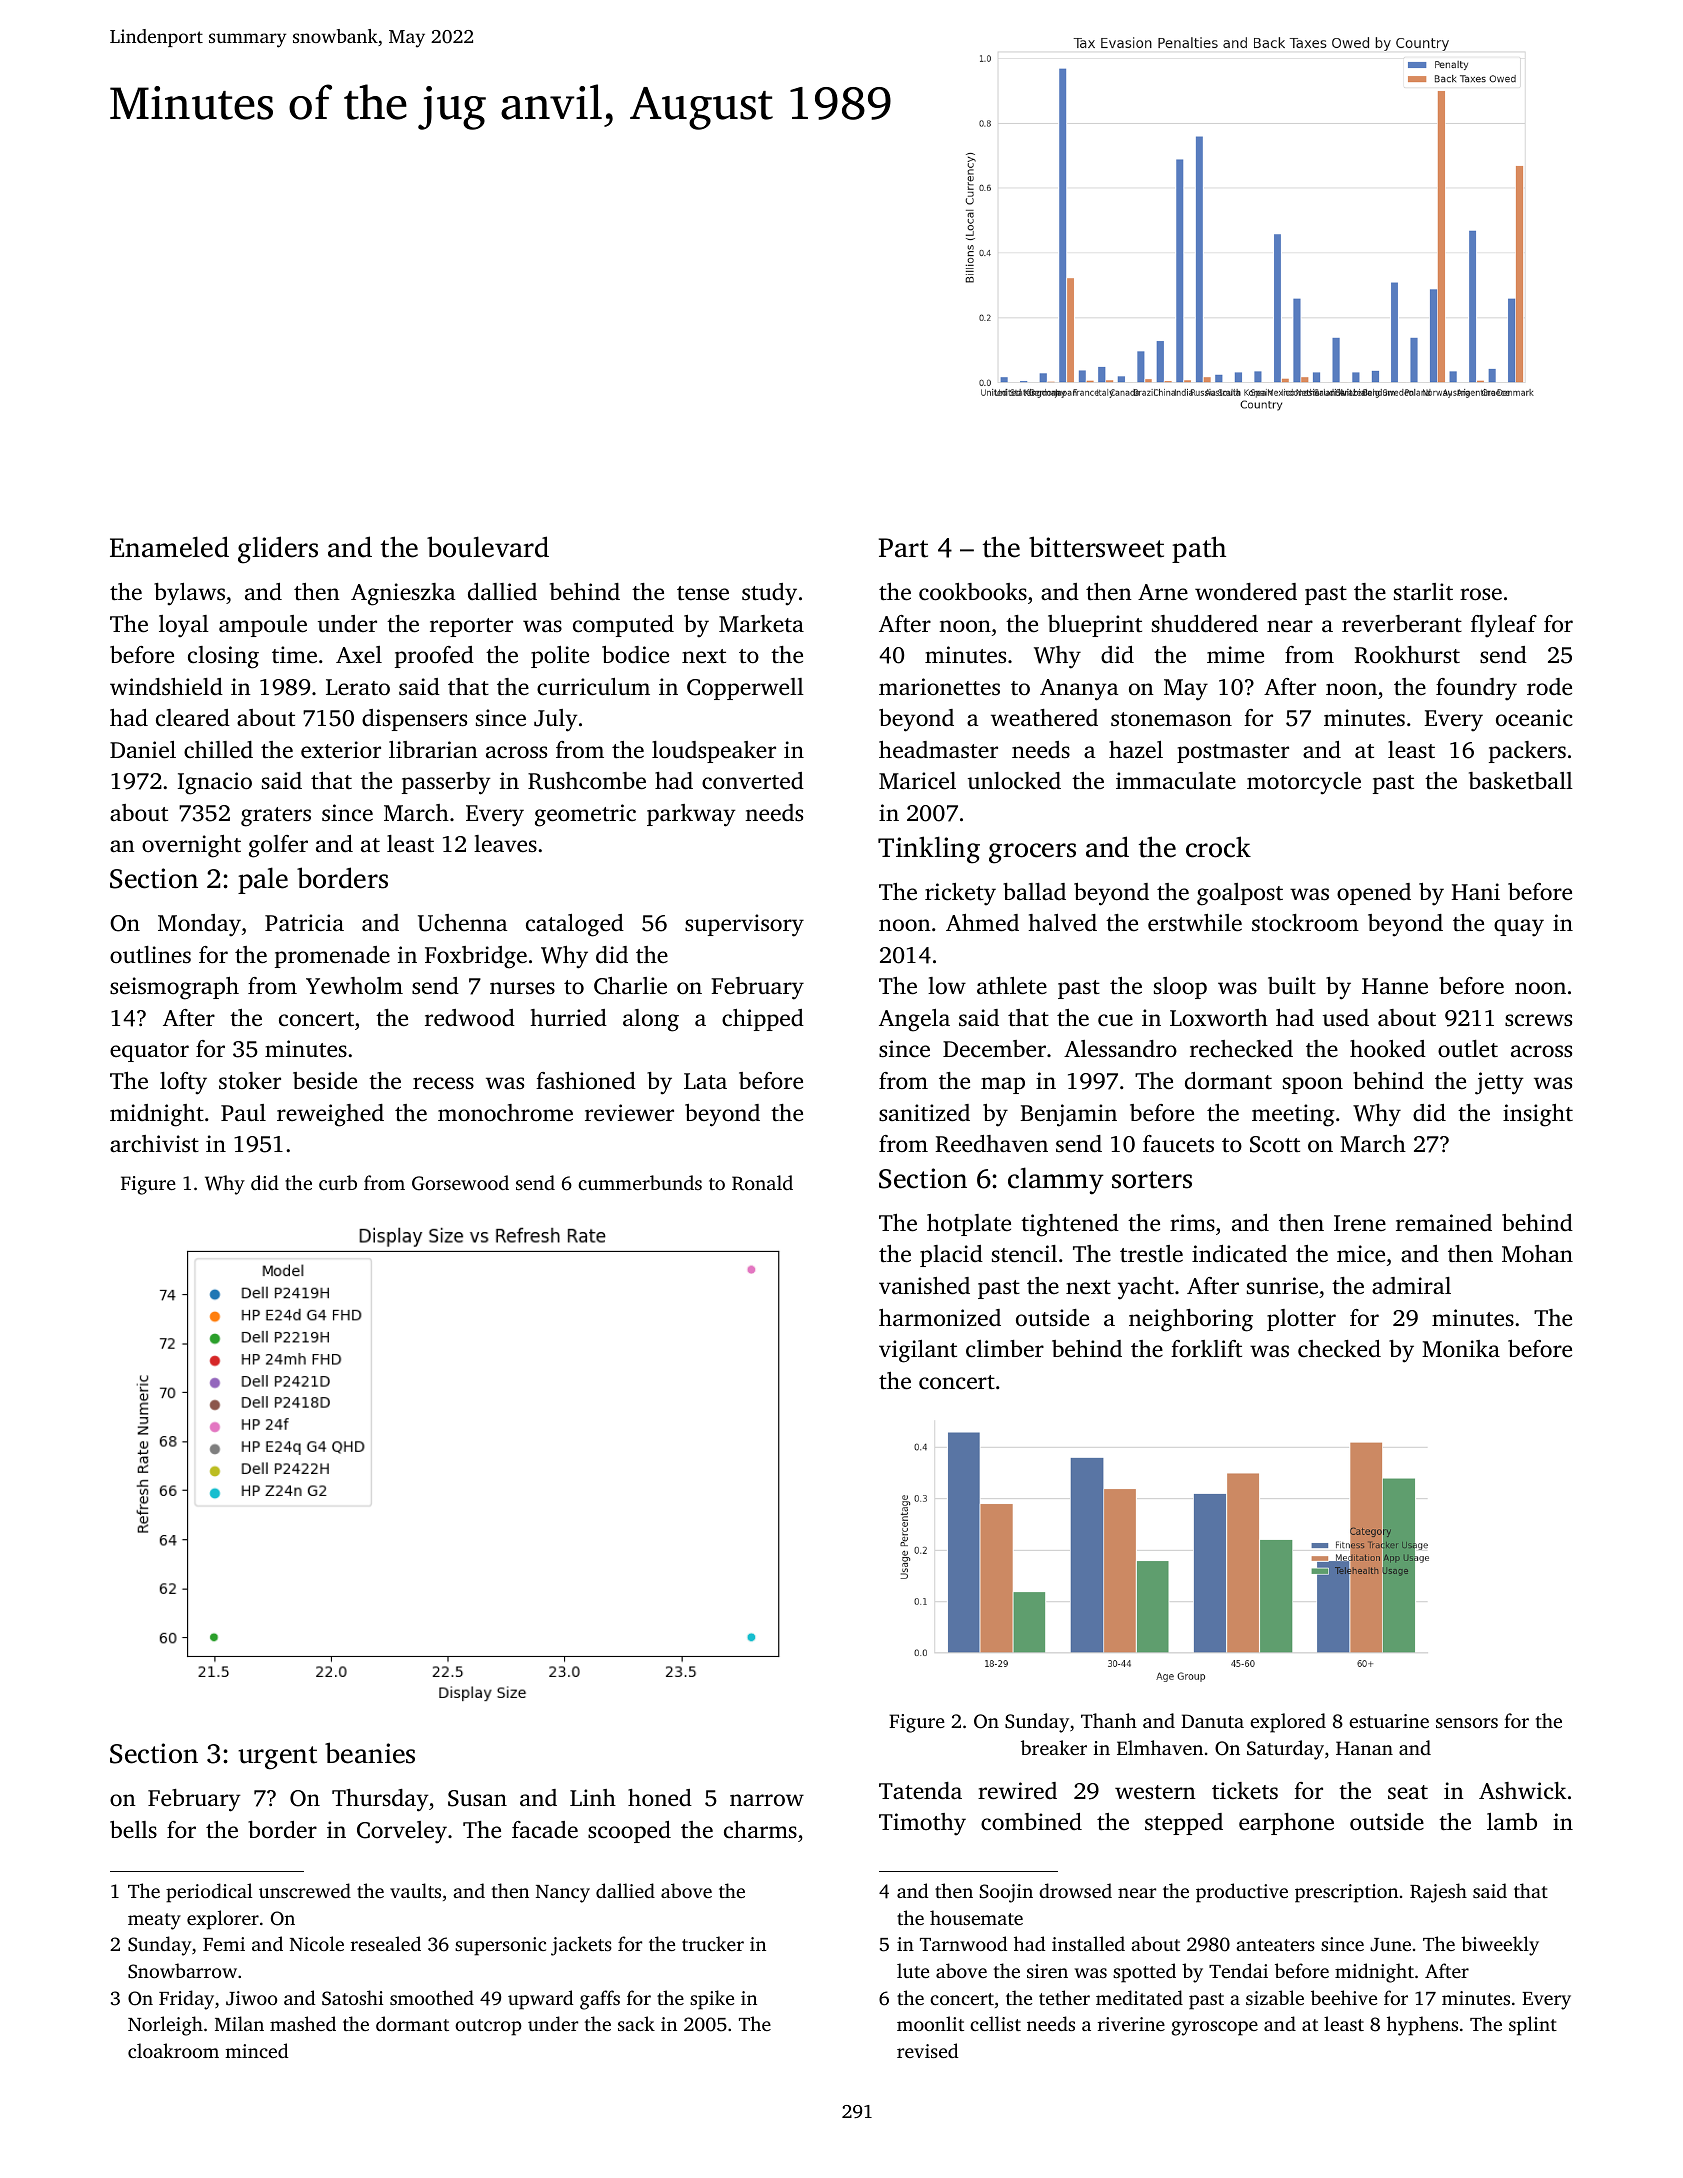 This document has height=2178, width=1683. I want to click on starlit, so click(1423, 591).
